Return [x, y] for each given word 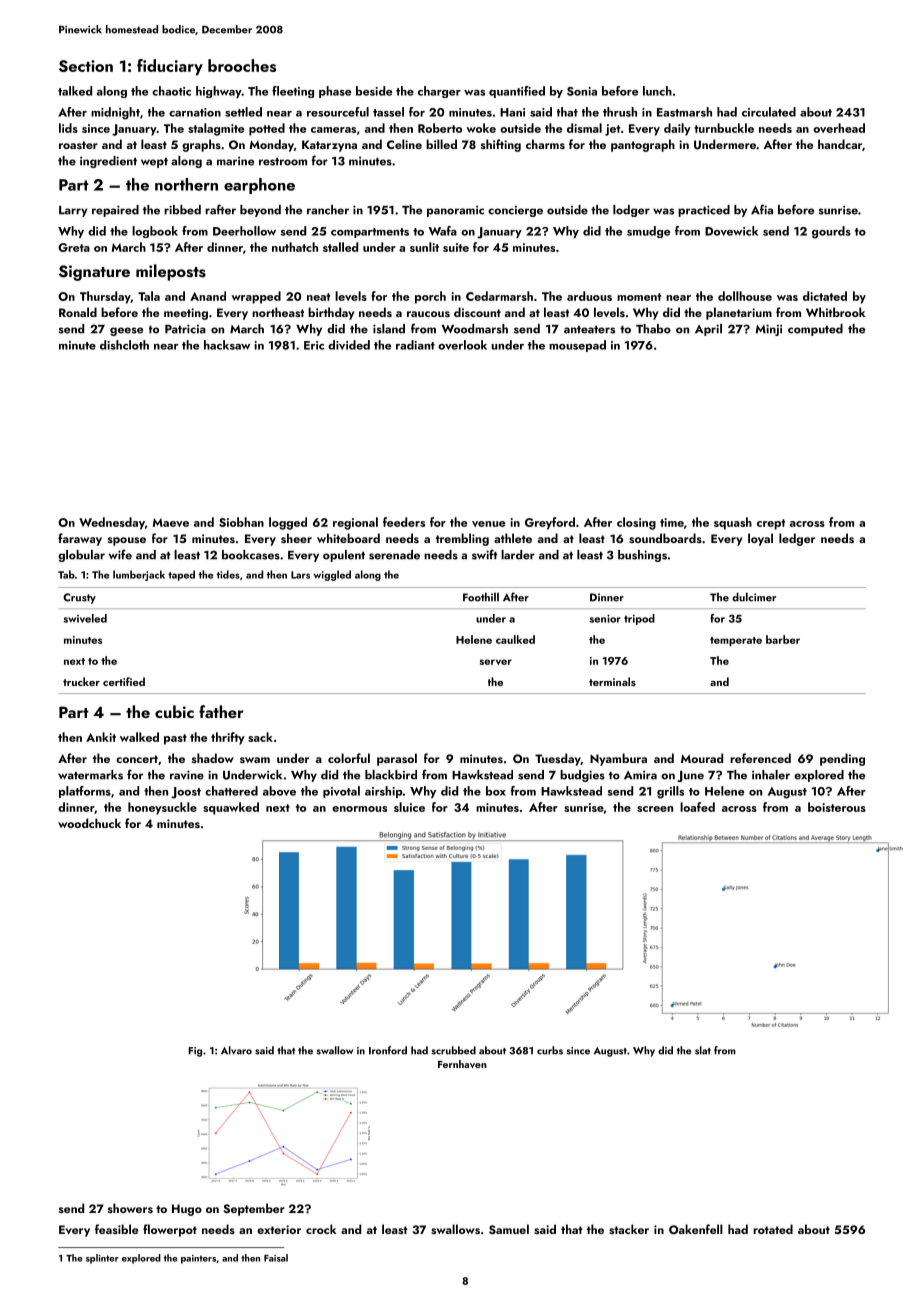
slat [703, 1050]
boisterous [837, 807]
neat [318, 297]
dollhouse [745, 296]
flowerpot [170, 1230]
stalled [340, 247]
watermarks [90, 775]
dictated [825, 296]
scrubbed [453, 1050]
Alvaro [236, 1050]
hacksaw [227, 345]
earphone [259, 186]
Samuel [509, 1229]
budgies [582, 776]
